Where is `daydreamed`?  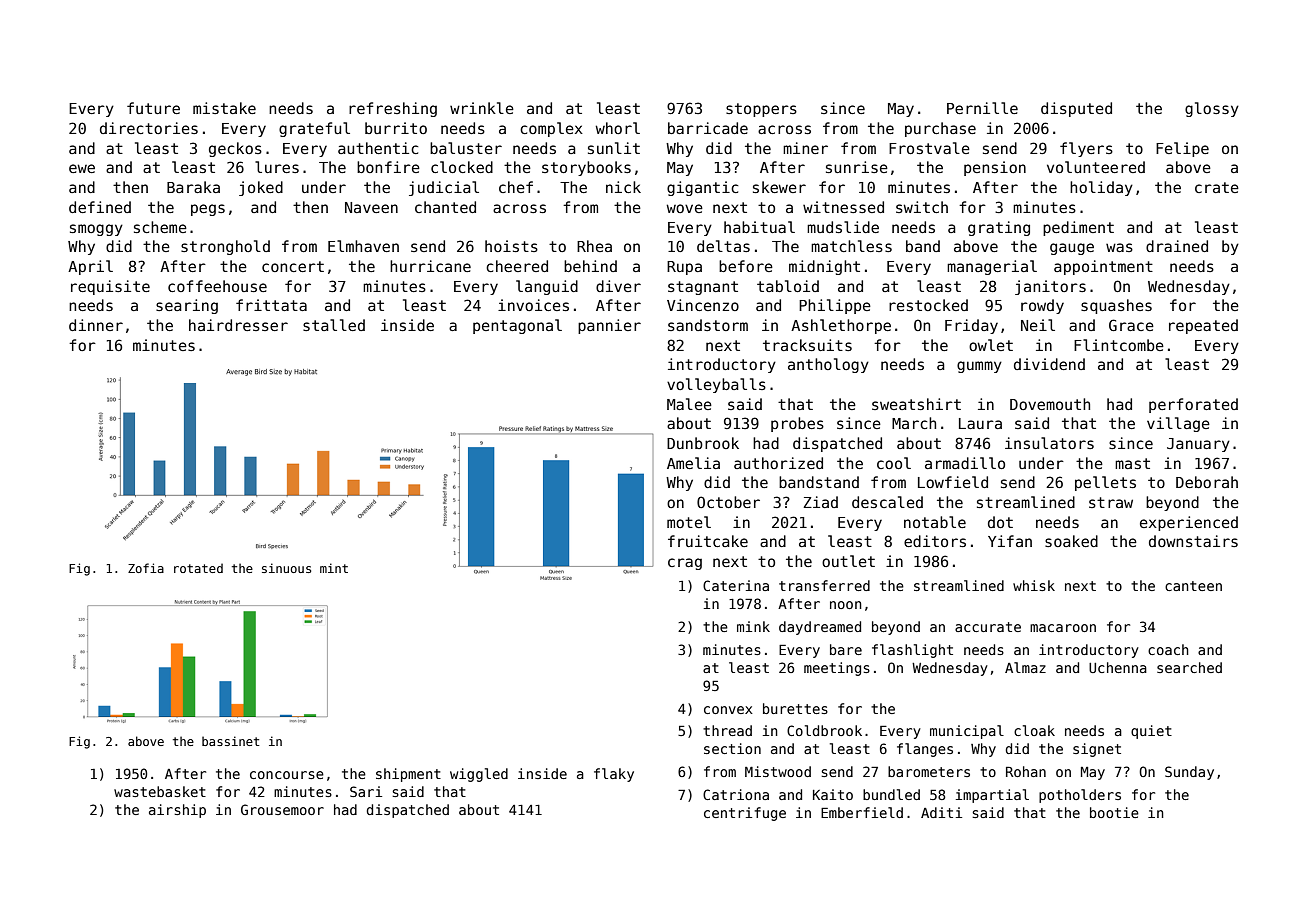
daydreamed is located at coordinates (820, 628).
